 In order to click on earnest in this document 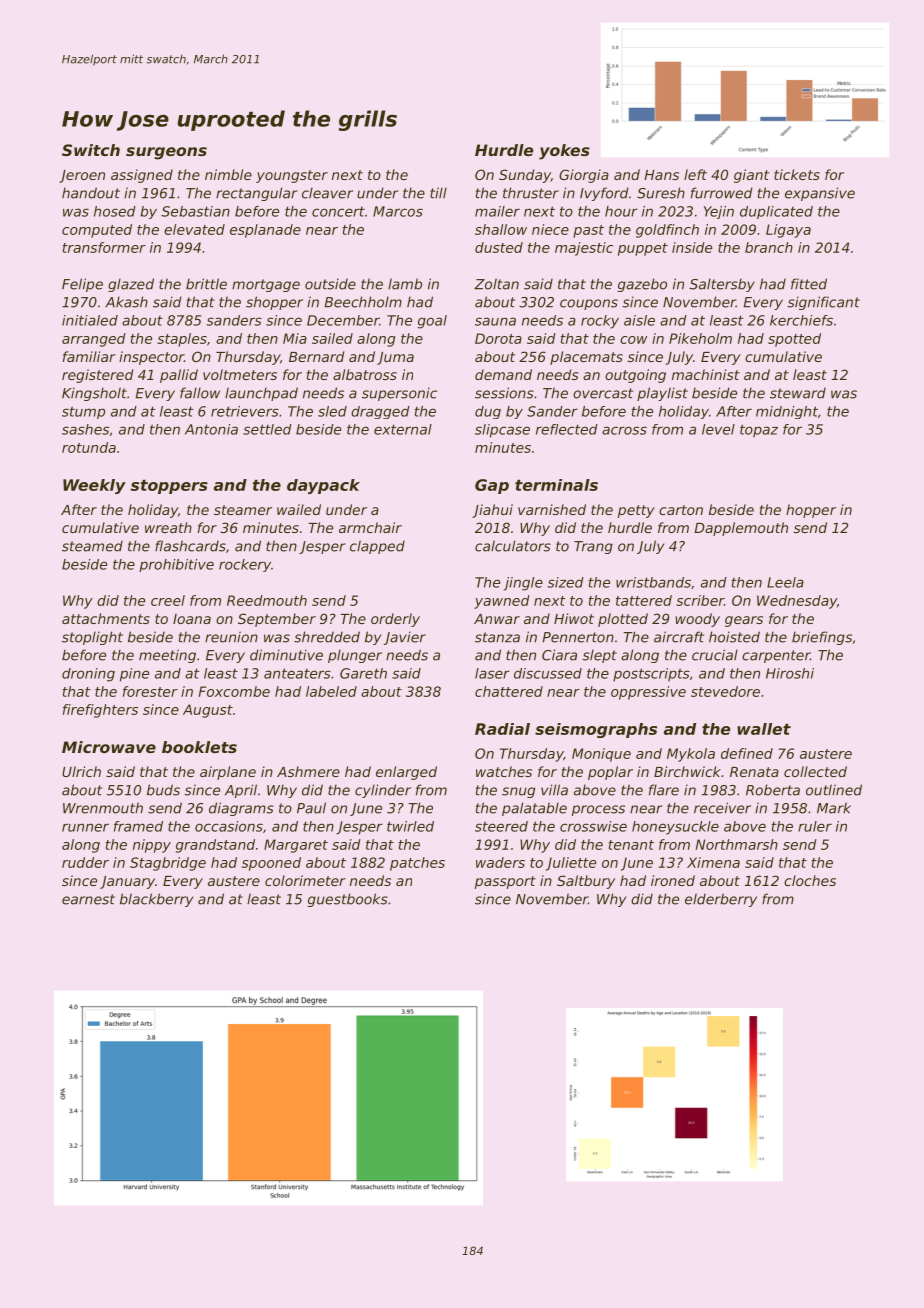, I will do `click(88, 899)`.
